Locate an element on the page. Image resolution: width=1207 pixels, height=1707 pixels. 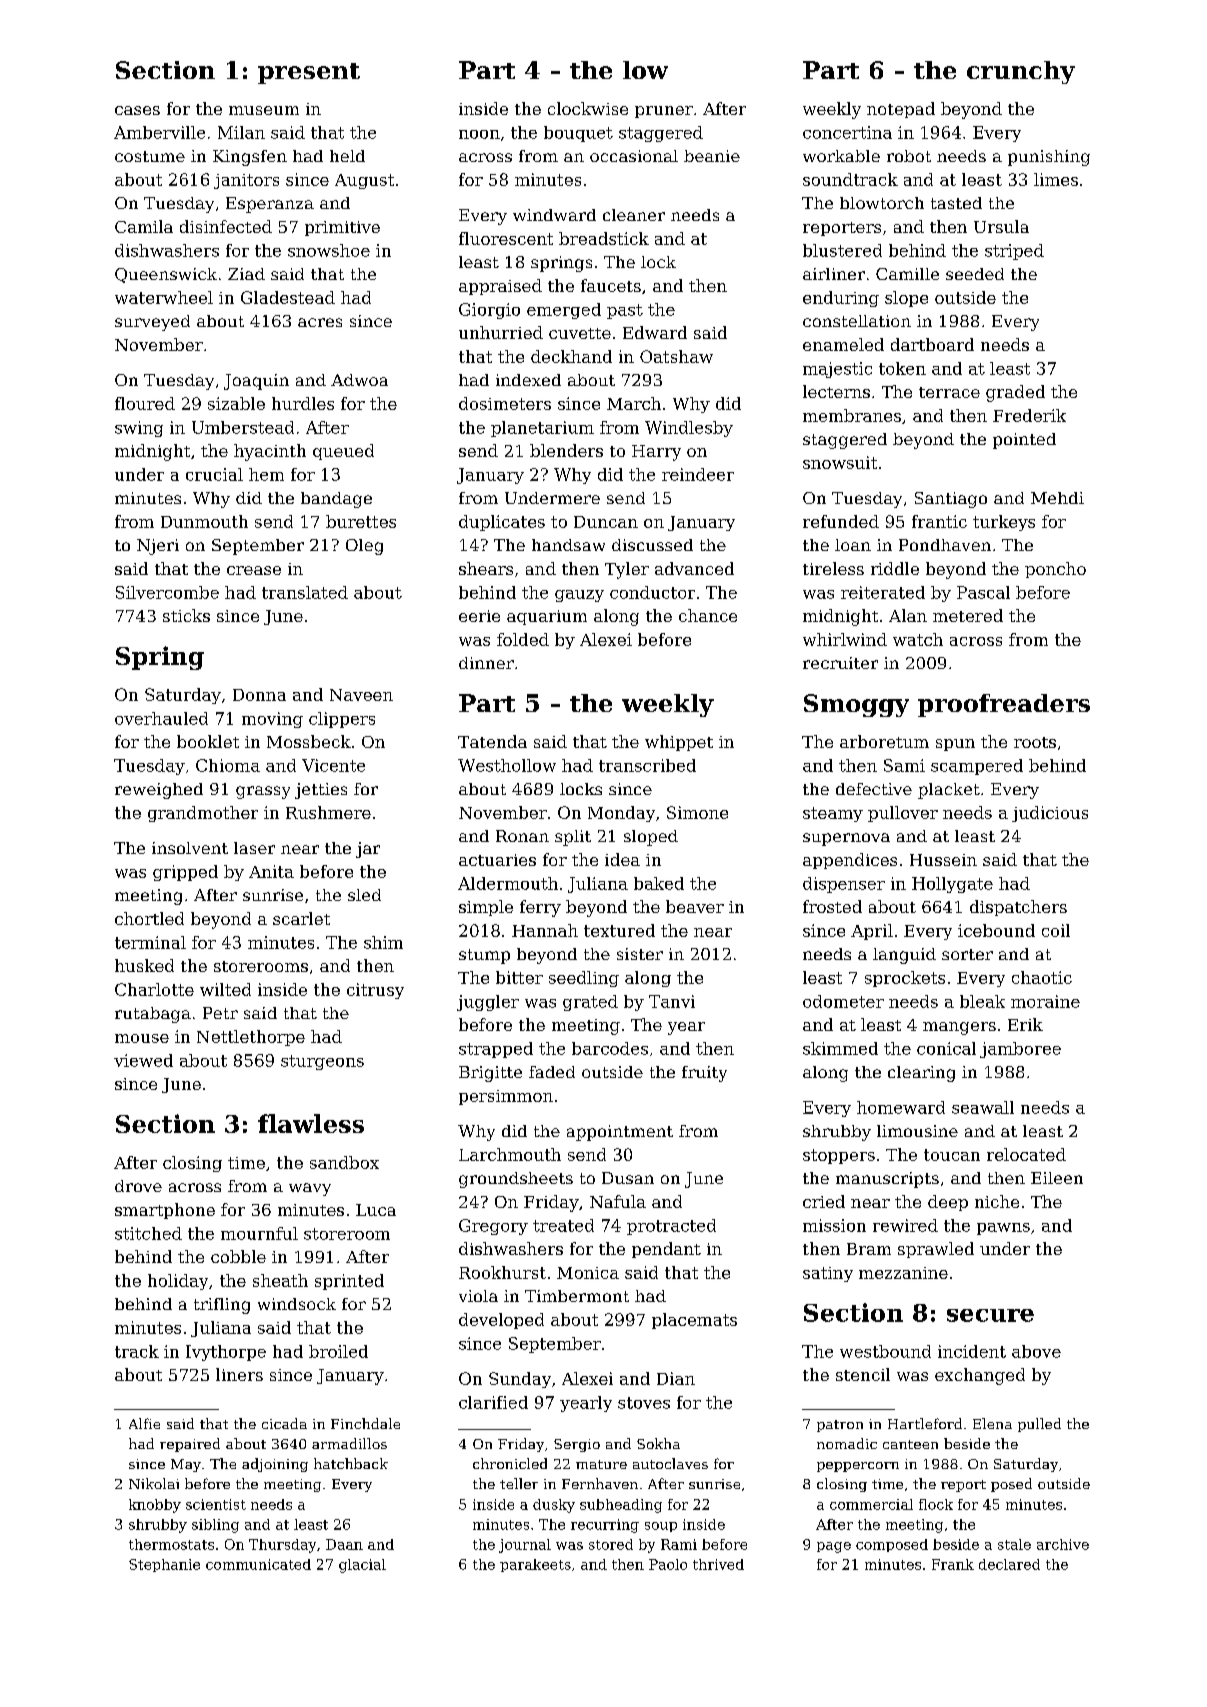
August is located at coordinates (364, 181).
